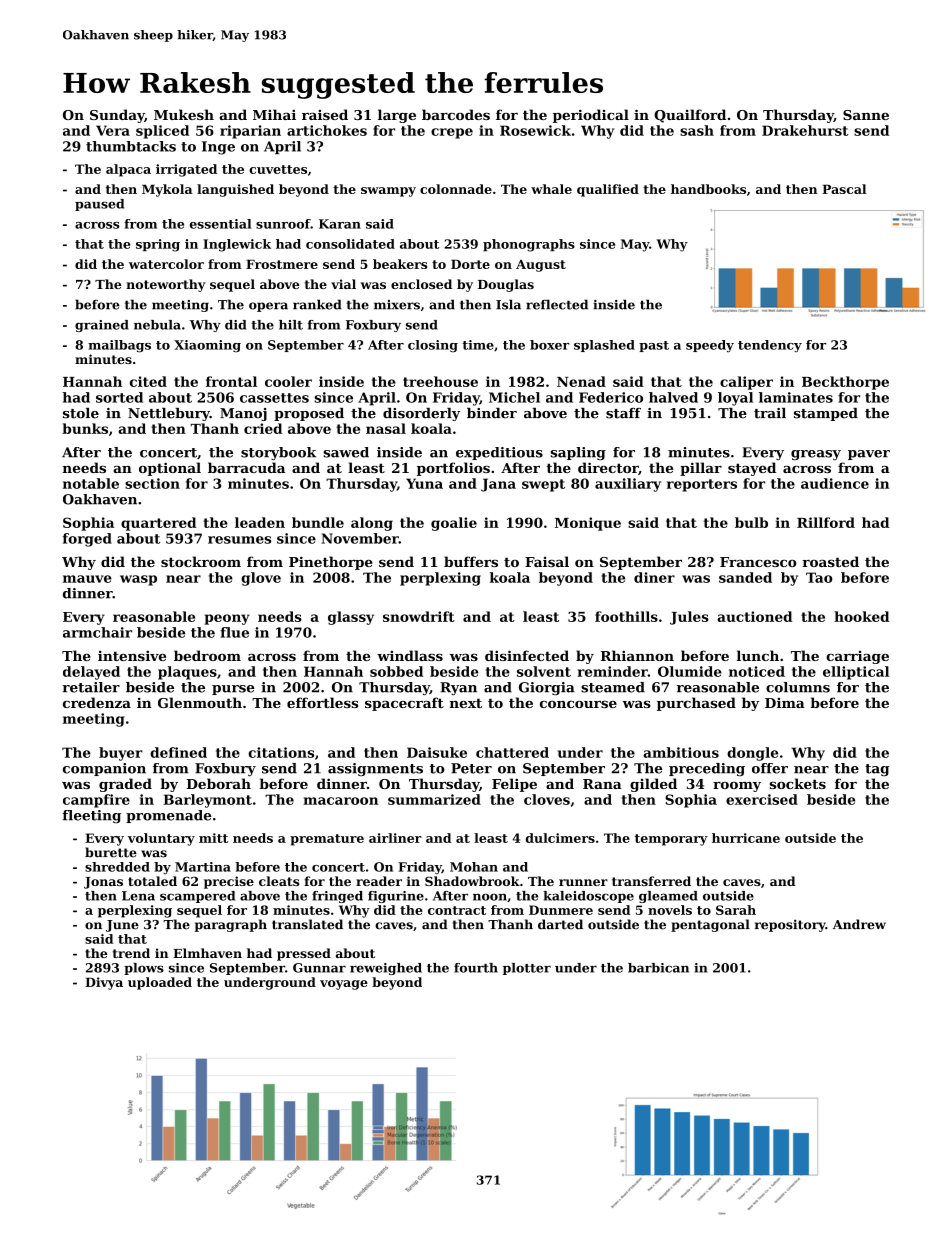 Image resolution: width=952 pixels, height=1233 pixels. What do you see at coordinates (278, 169) in the screenshot?
I see `cuvettes` at bounding box center [278, 169].
